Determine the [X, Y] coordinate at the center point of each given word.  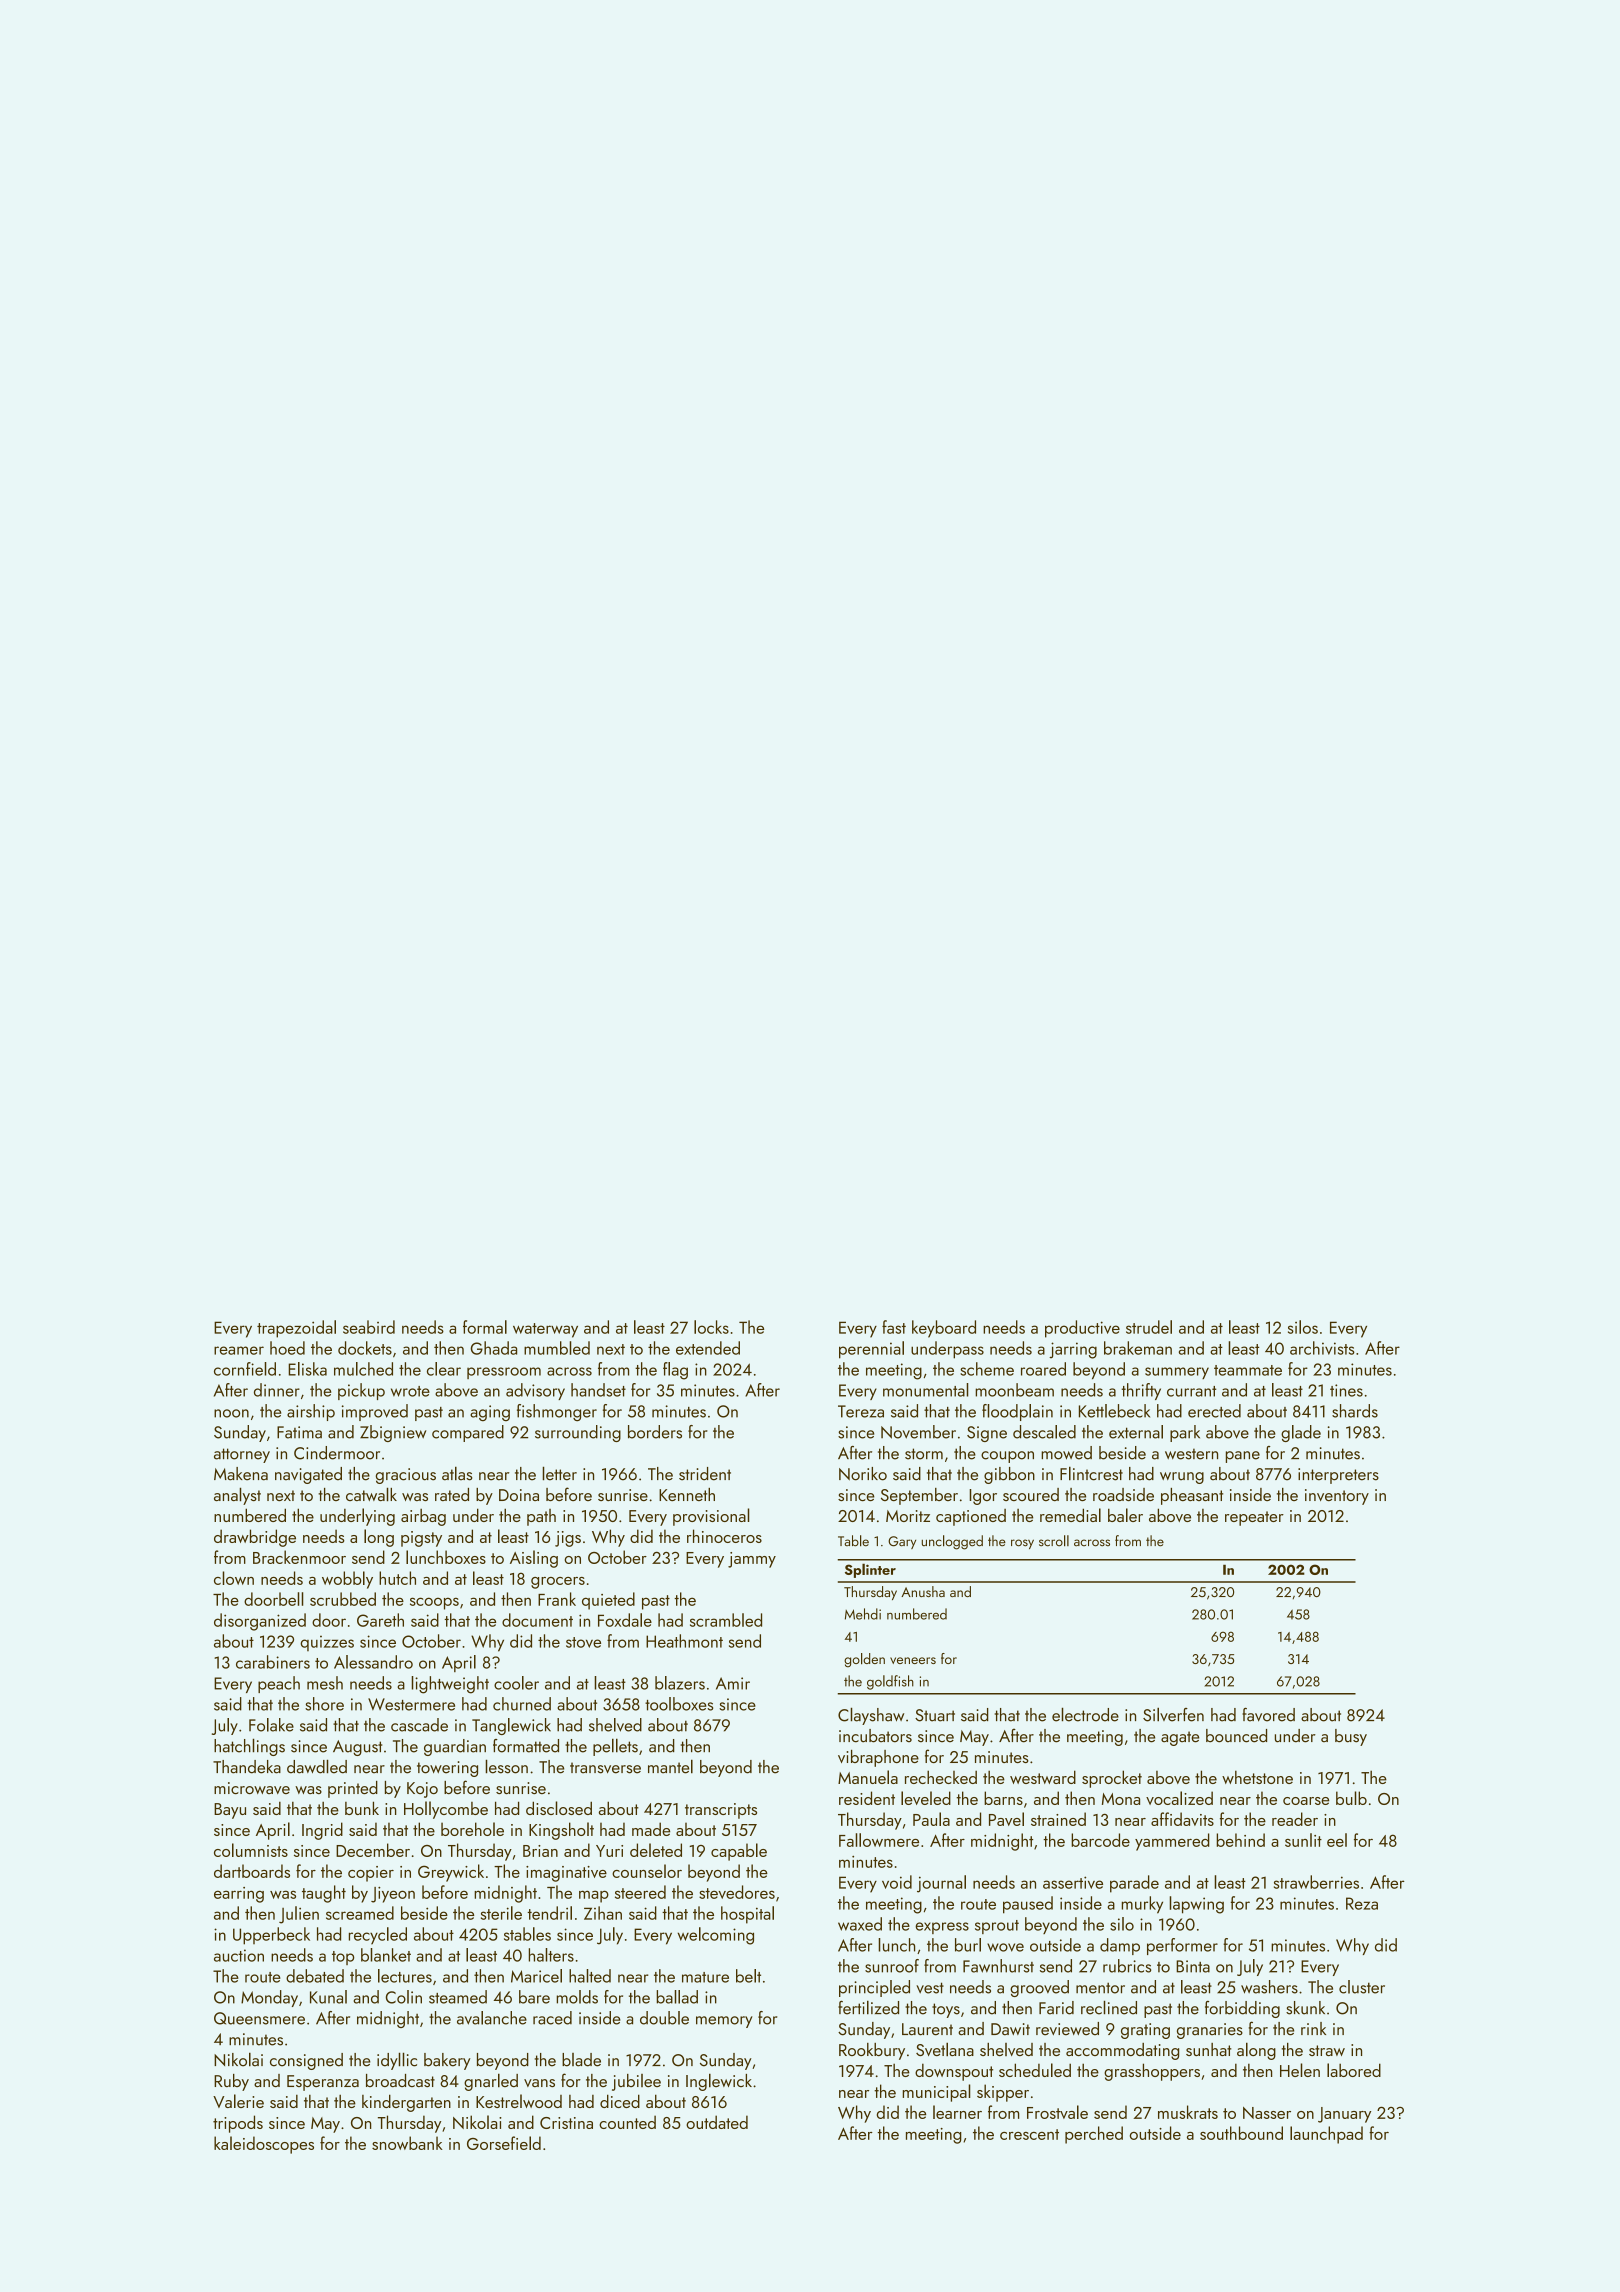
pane [1243, 1457]
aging [490, 1413]
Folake [271, 1725]
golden [864, 1660]
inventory [1337, 1497]
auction [239, 1955]
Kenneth [687, 1494]
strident [705, 1474]
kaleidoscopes [264, 2145]
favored [1268, 1715]
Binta [1193, 1966]
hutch [397, 1578]
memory [724, 2022]
